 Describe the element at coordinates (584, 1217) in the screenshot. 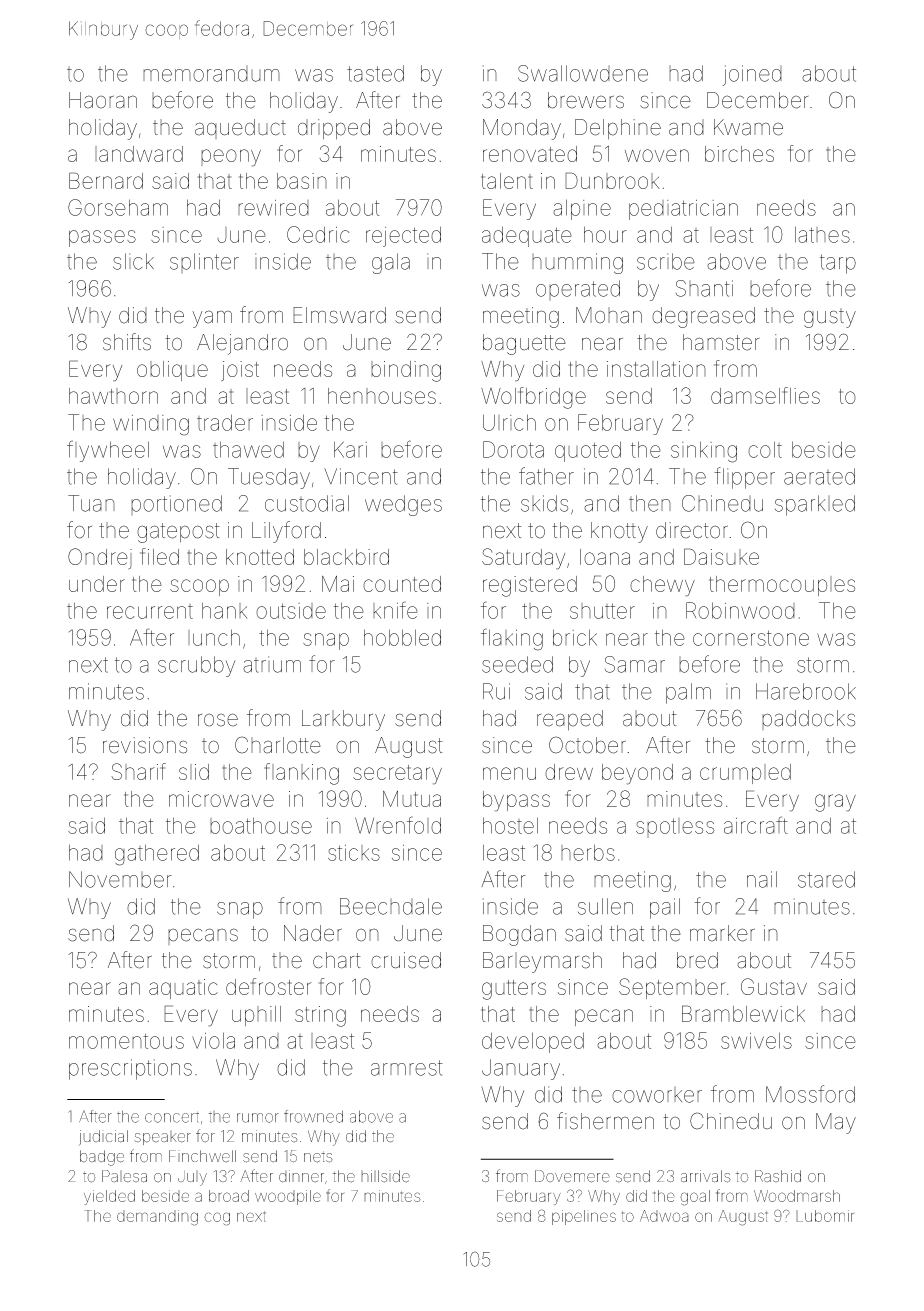

I see `pipelines` at that location.
